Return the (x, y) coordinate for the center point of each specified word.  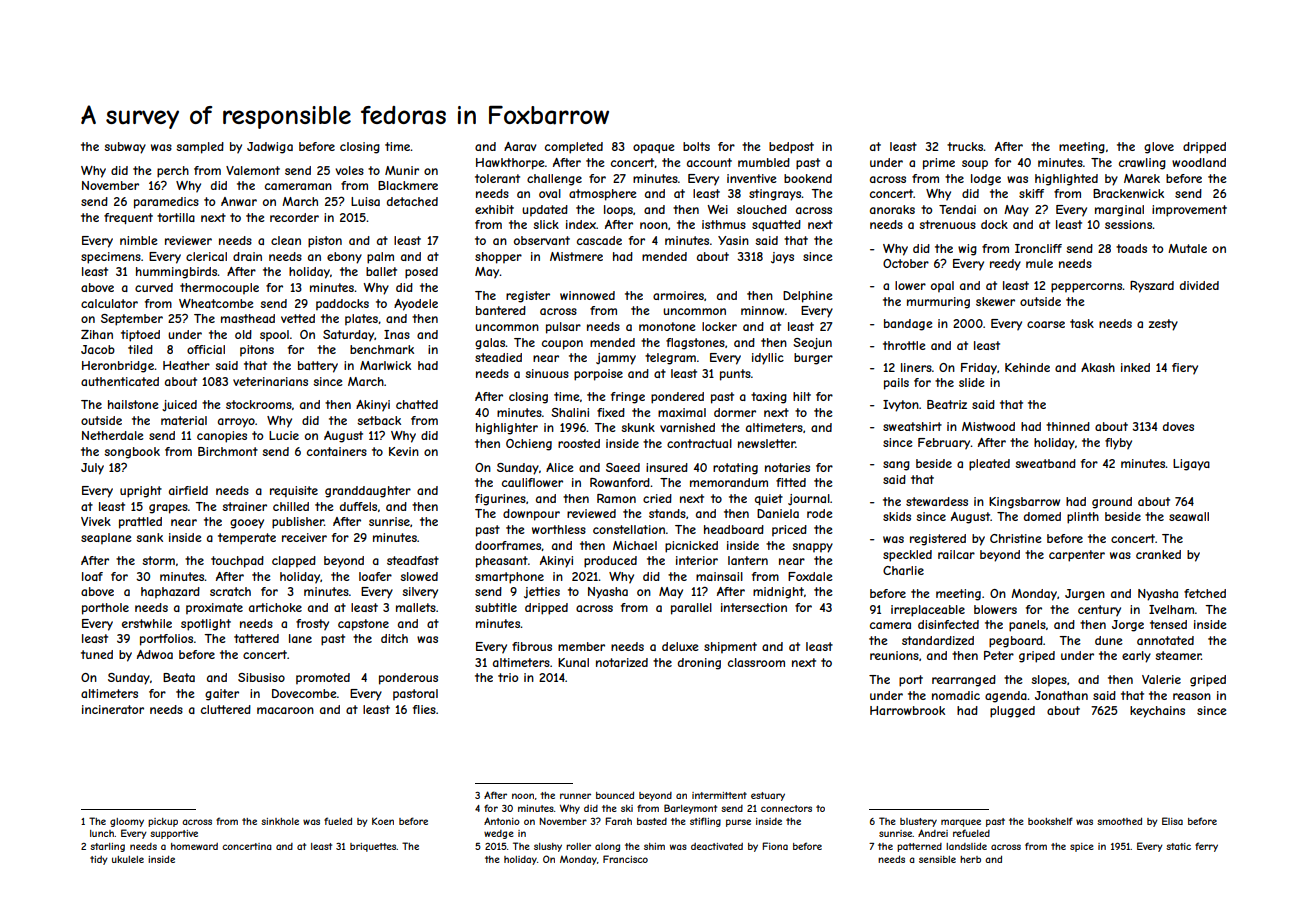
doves (1178, 426)
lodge (986, 180)
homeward (194, 846)
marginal (1119, 211)
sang (896, 466)
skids (897, 516)
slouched (762, 209)
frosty (312, 625)
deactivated (717, 846)
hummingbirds (177, 273)
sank (149, 537)
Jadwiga (270, 148)
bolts (696, 146)
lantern (748, 560)
